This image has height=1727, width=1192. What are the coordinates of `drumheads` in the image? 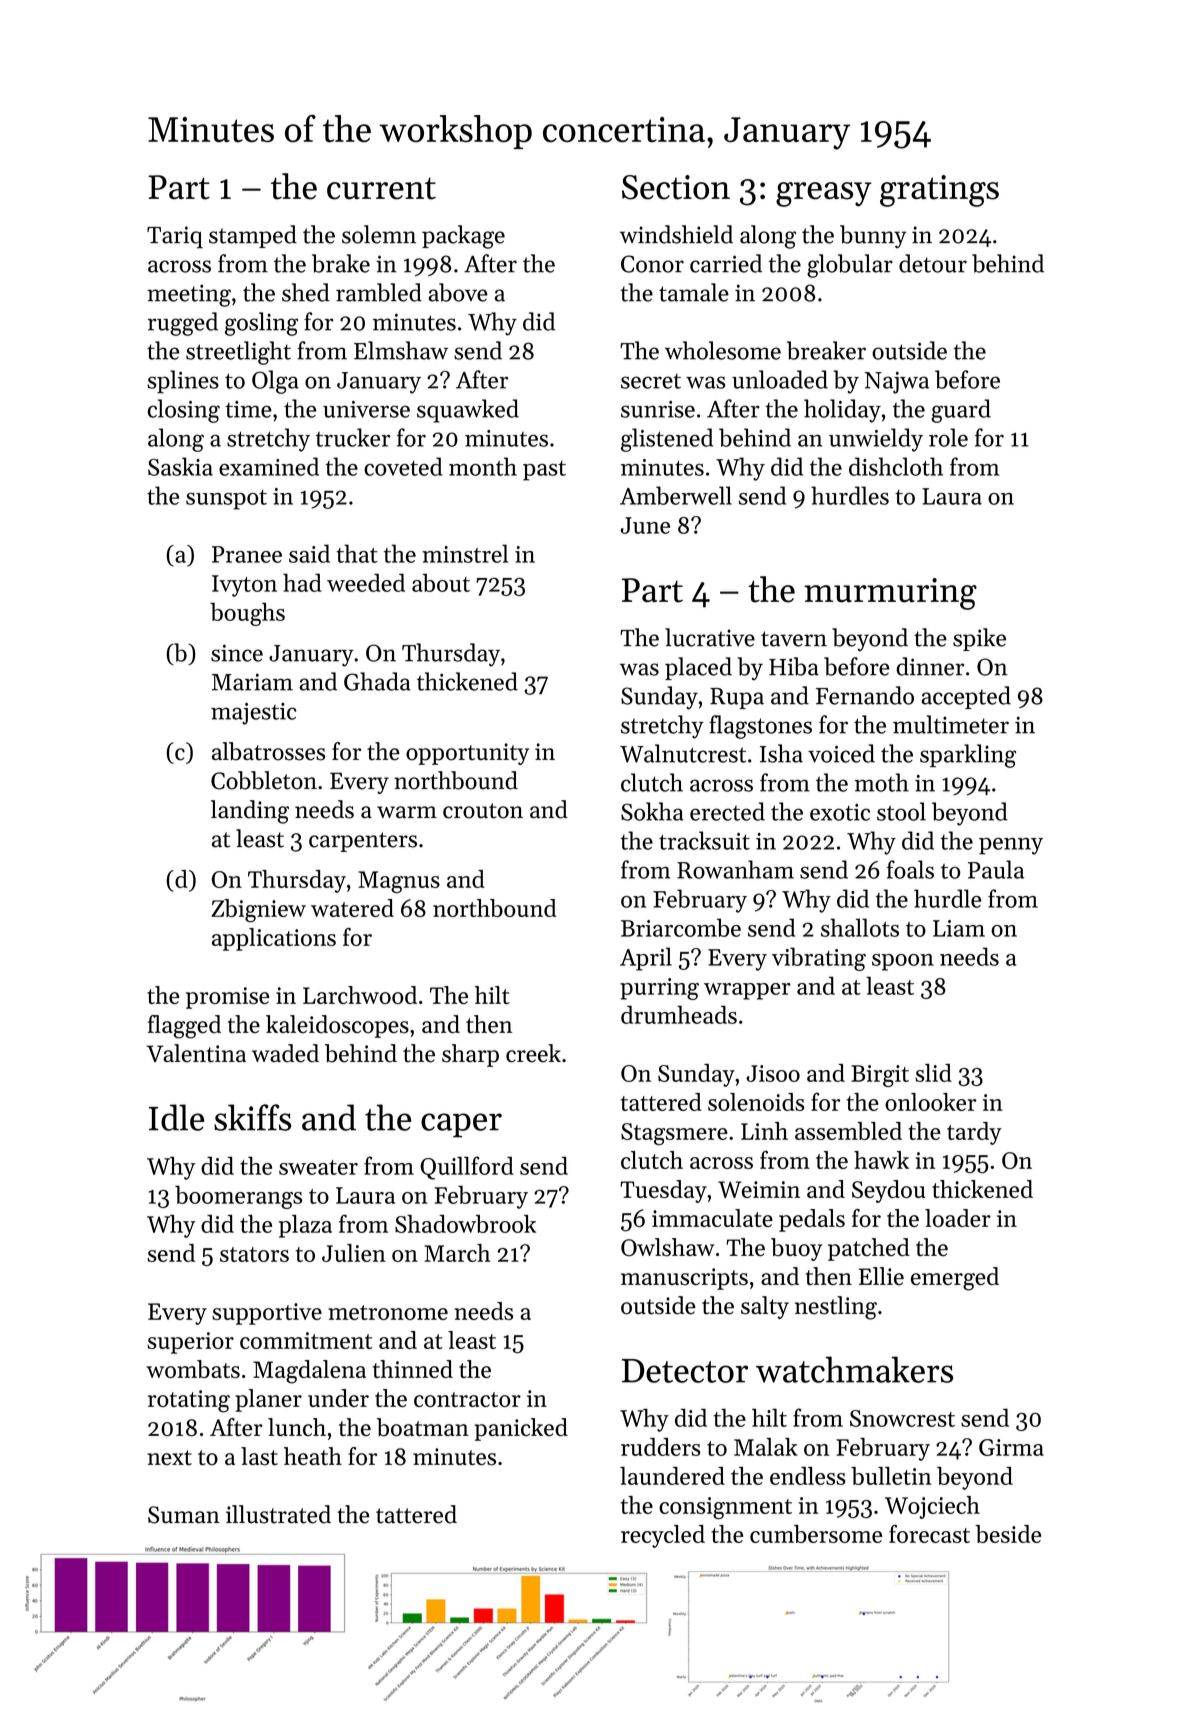 It's located at (679, 1014).
